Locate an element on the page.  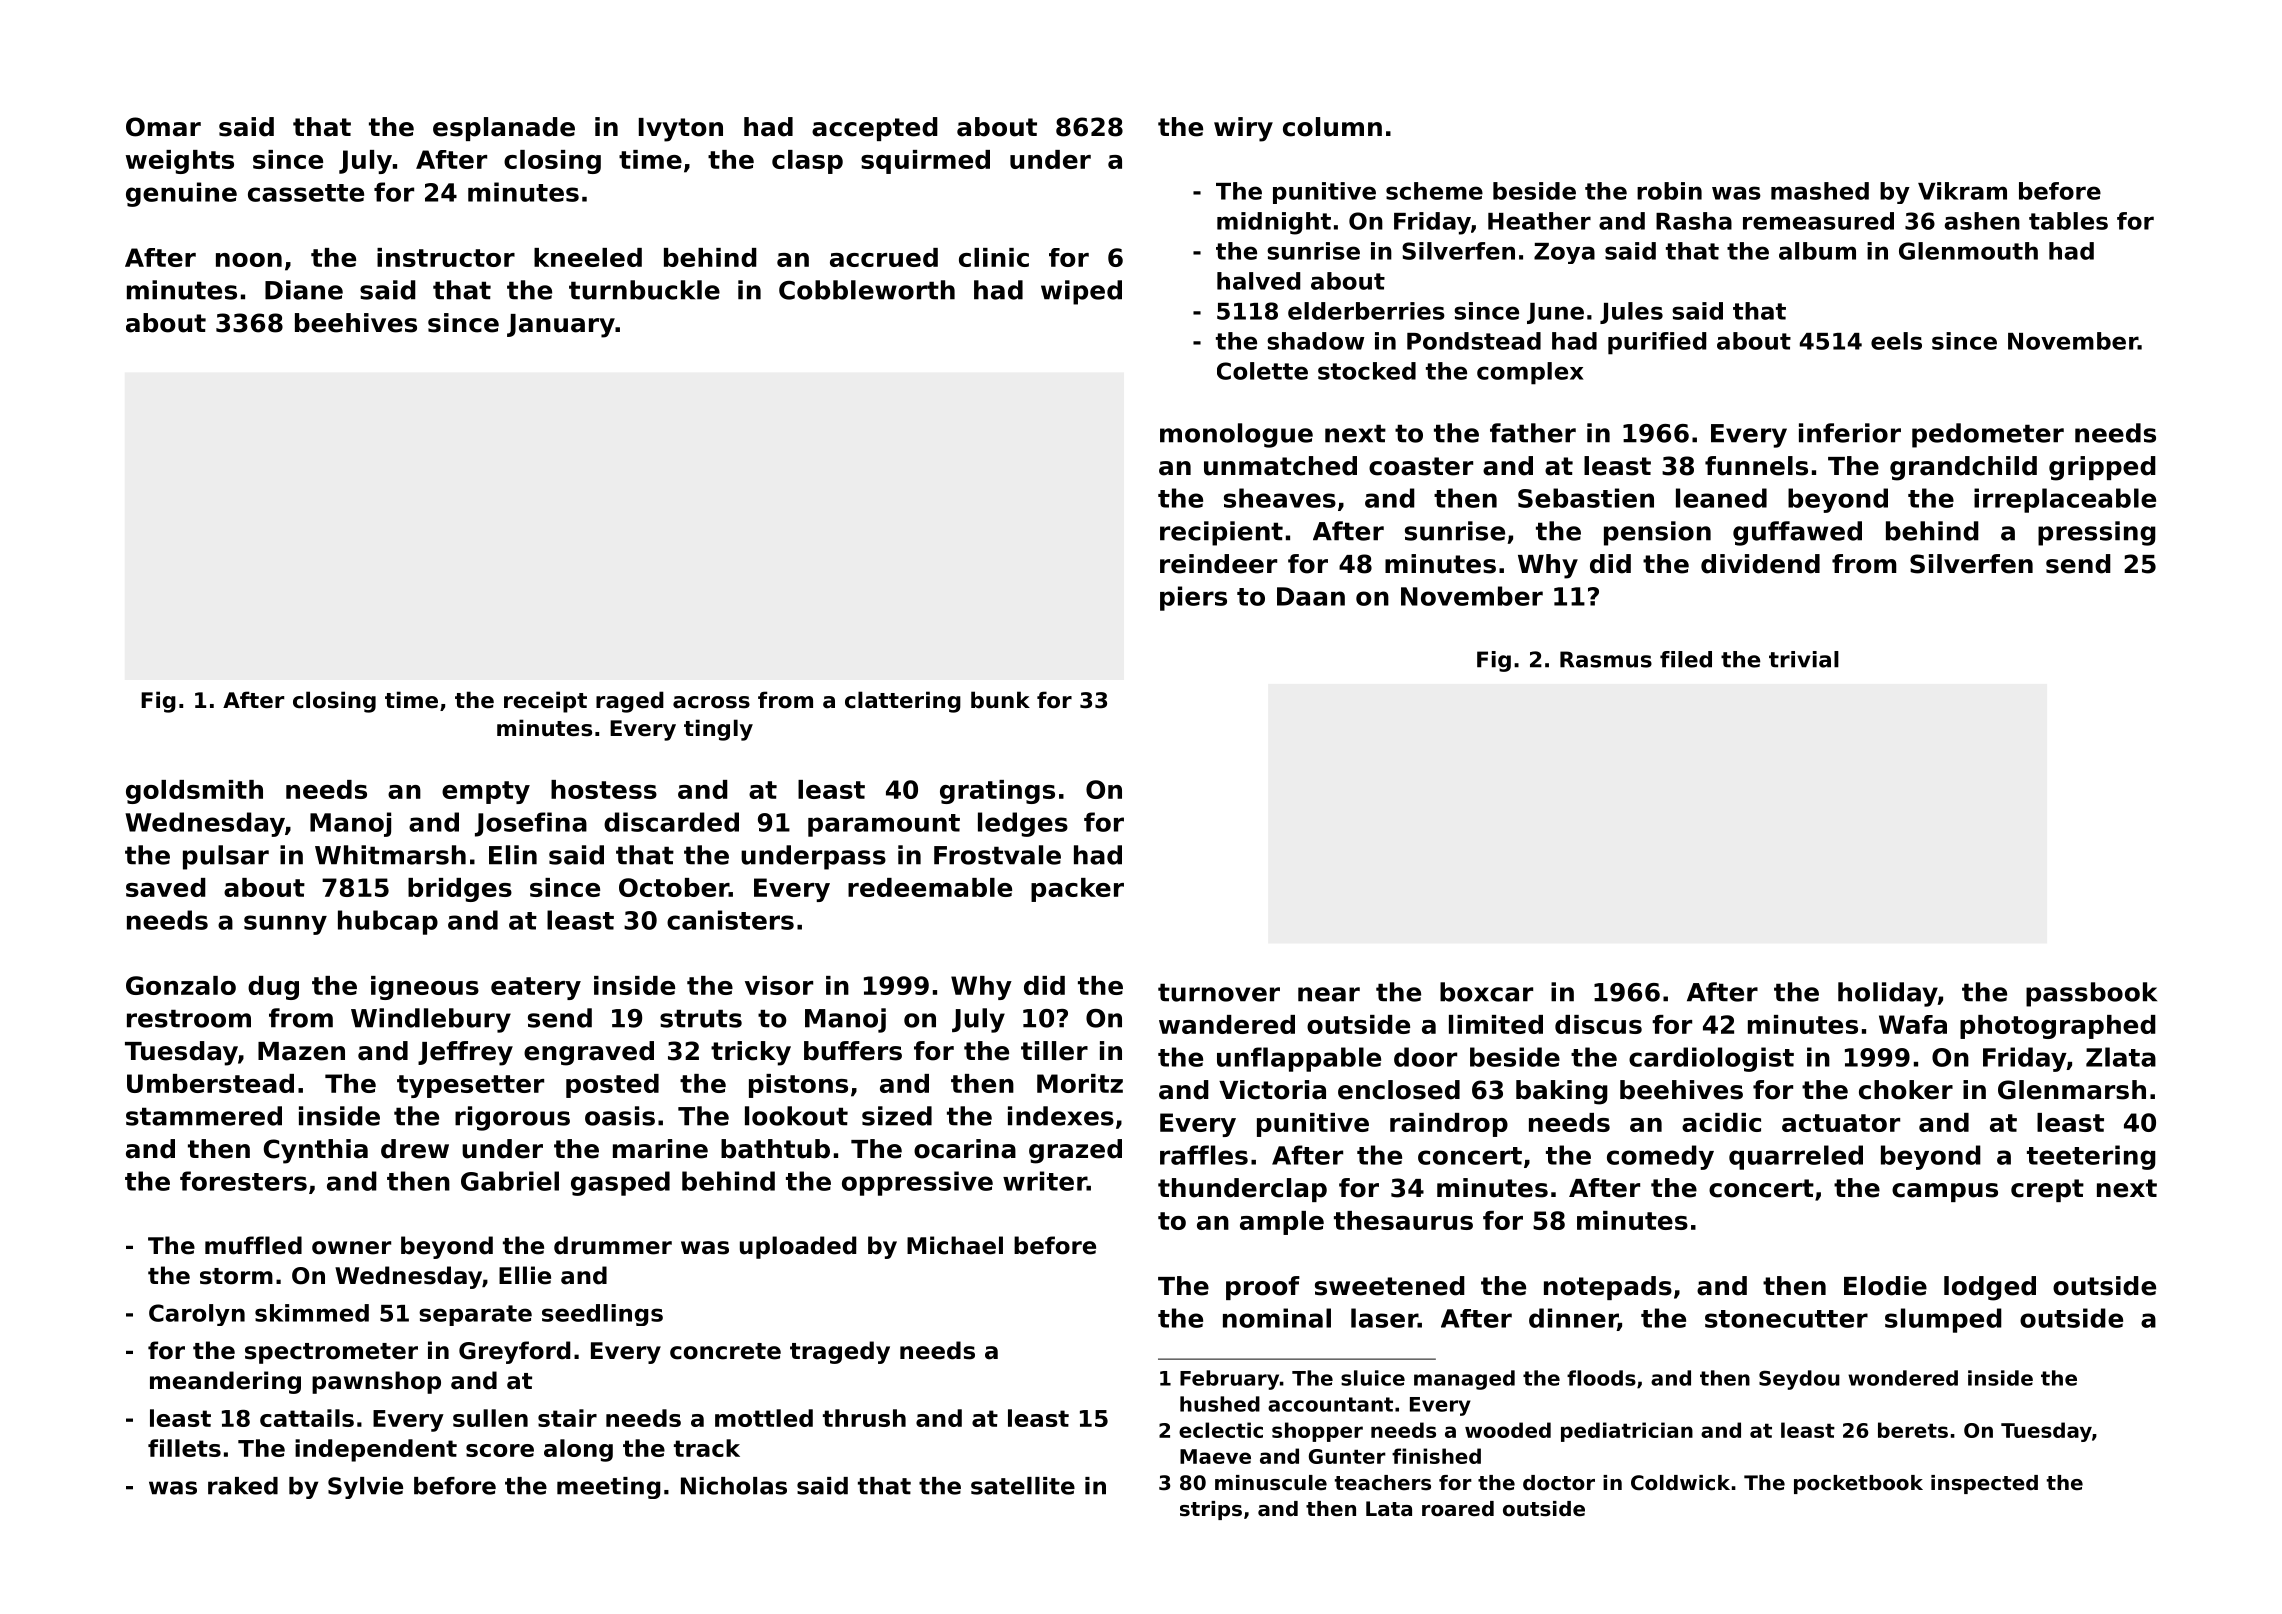
Vikram is located at coordinates (1962, 191).
